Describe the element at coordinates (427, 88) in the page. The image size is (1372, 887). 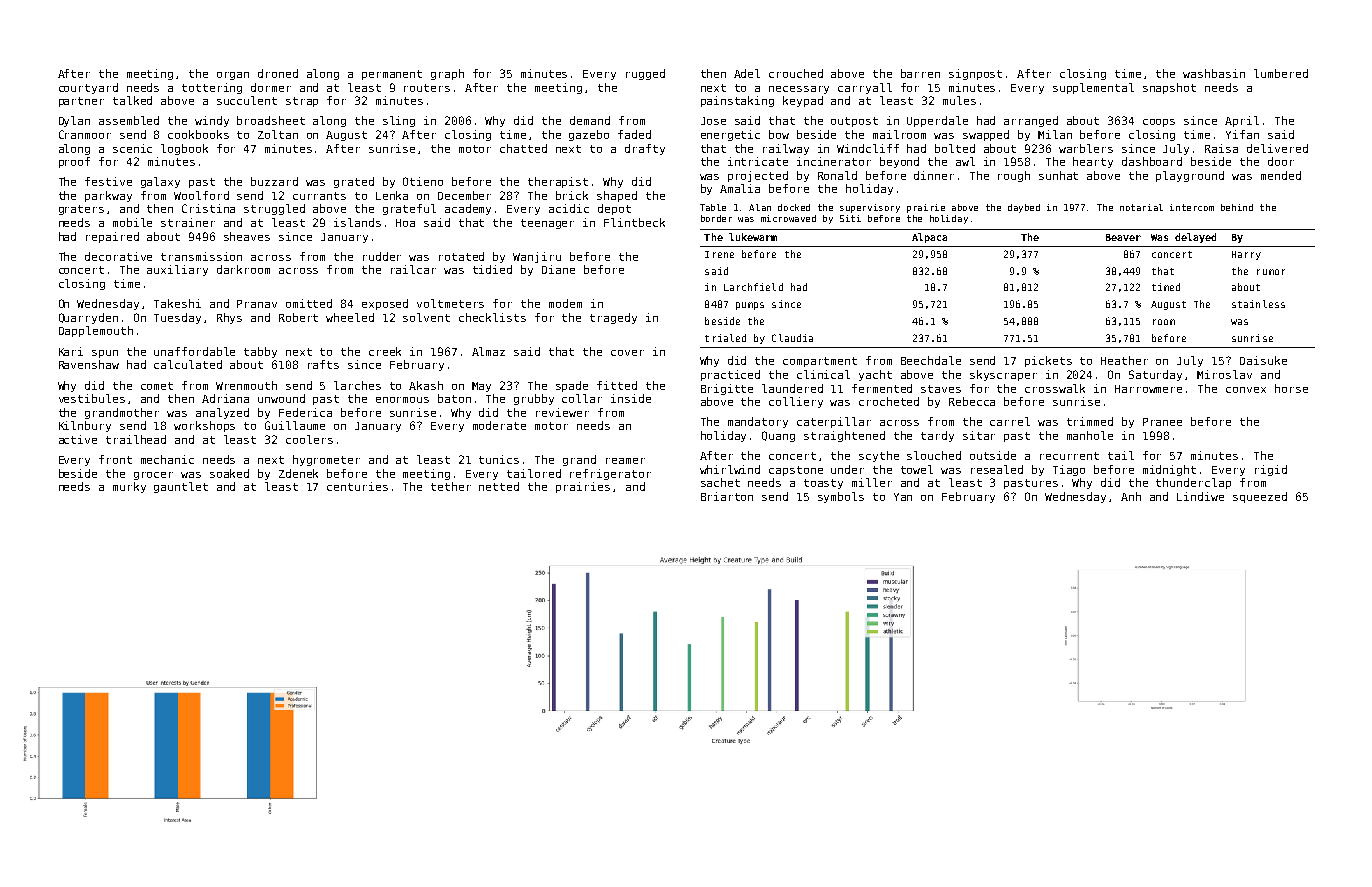
I see `routers` at that location.
